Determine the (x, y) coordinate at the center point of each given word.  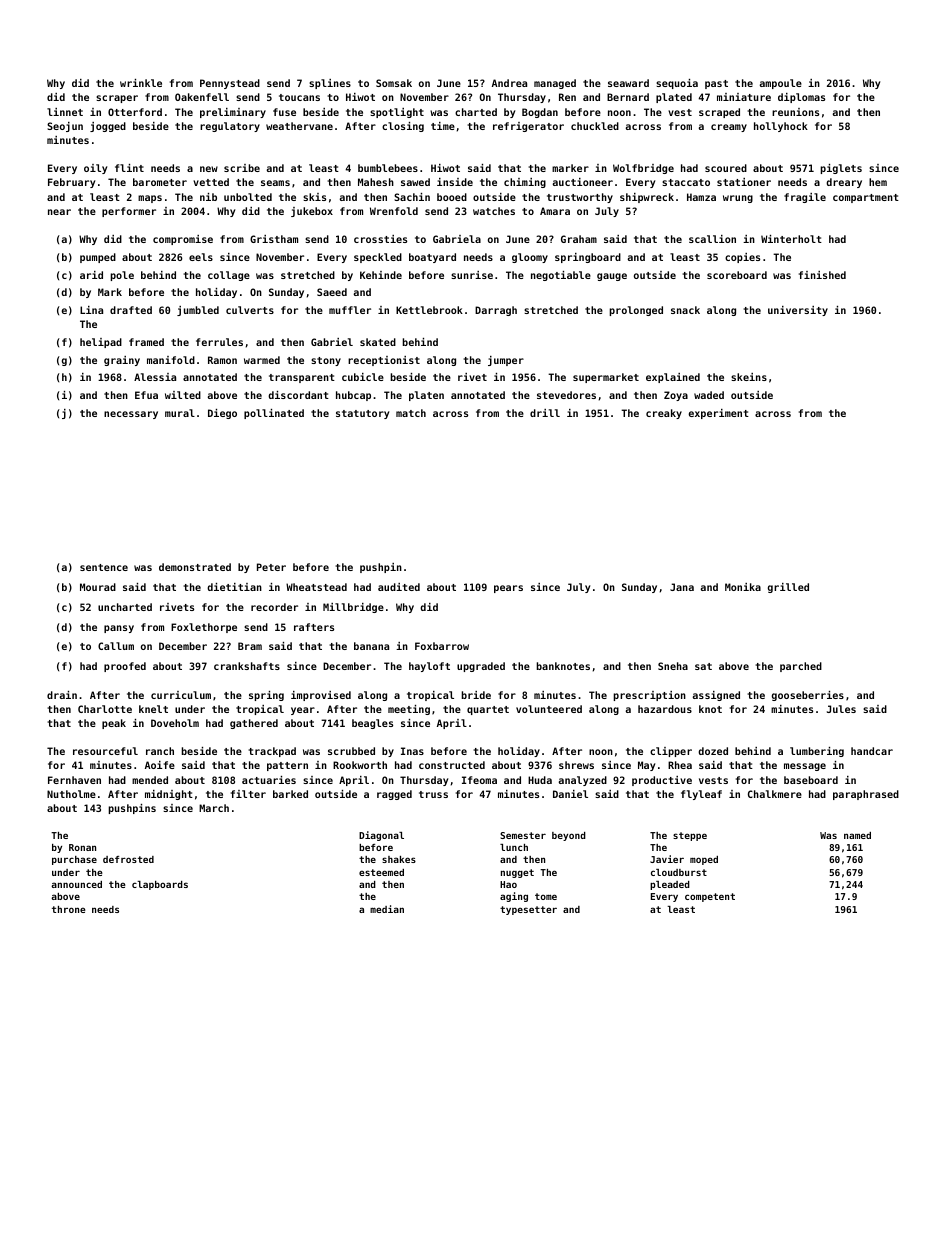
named (857, 835)
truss (433, 794)
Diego (222, 414)
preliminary (233, 113)
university (798, 311)
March (214, 808)
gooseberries (808, 696)
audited (399, 587)
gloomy (530, 258)
